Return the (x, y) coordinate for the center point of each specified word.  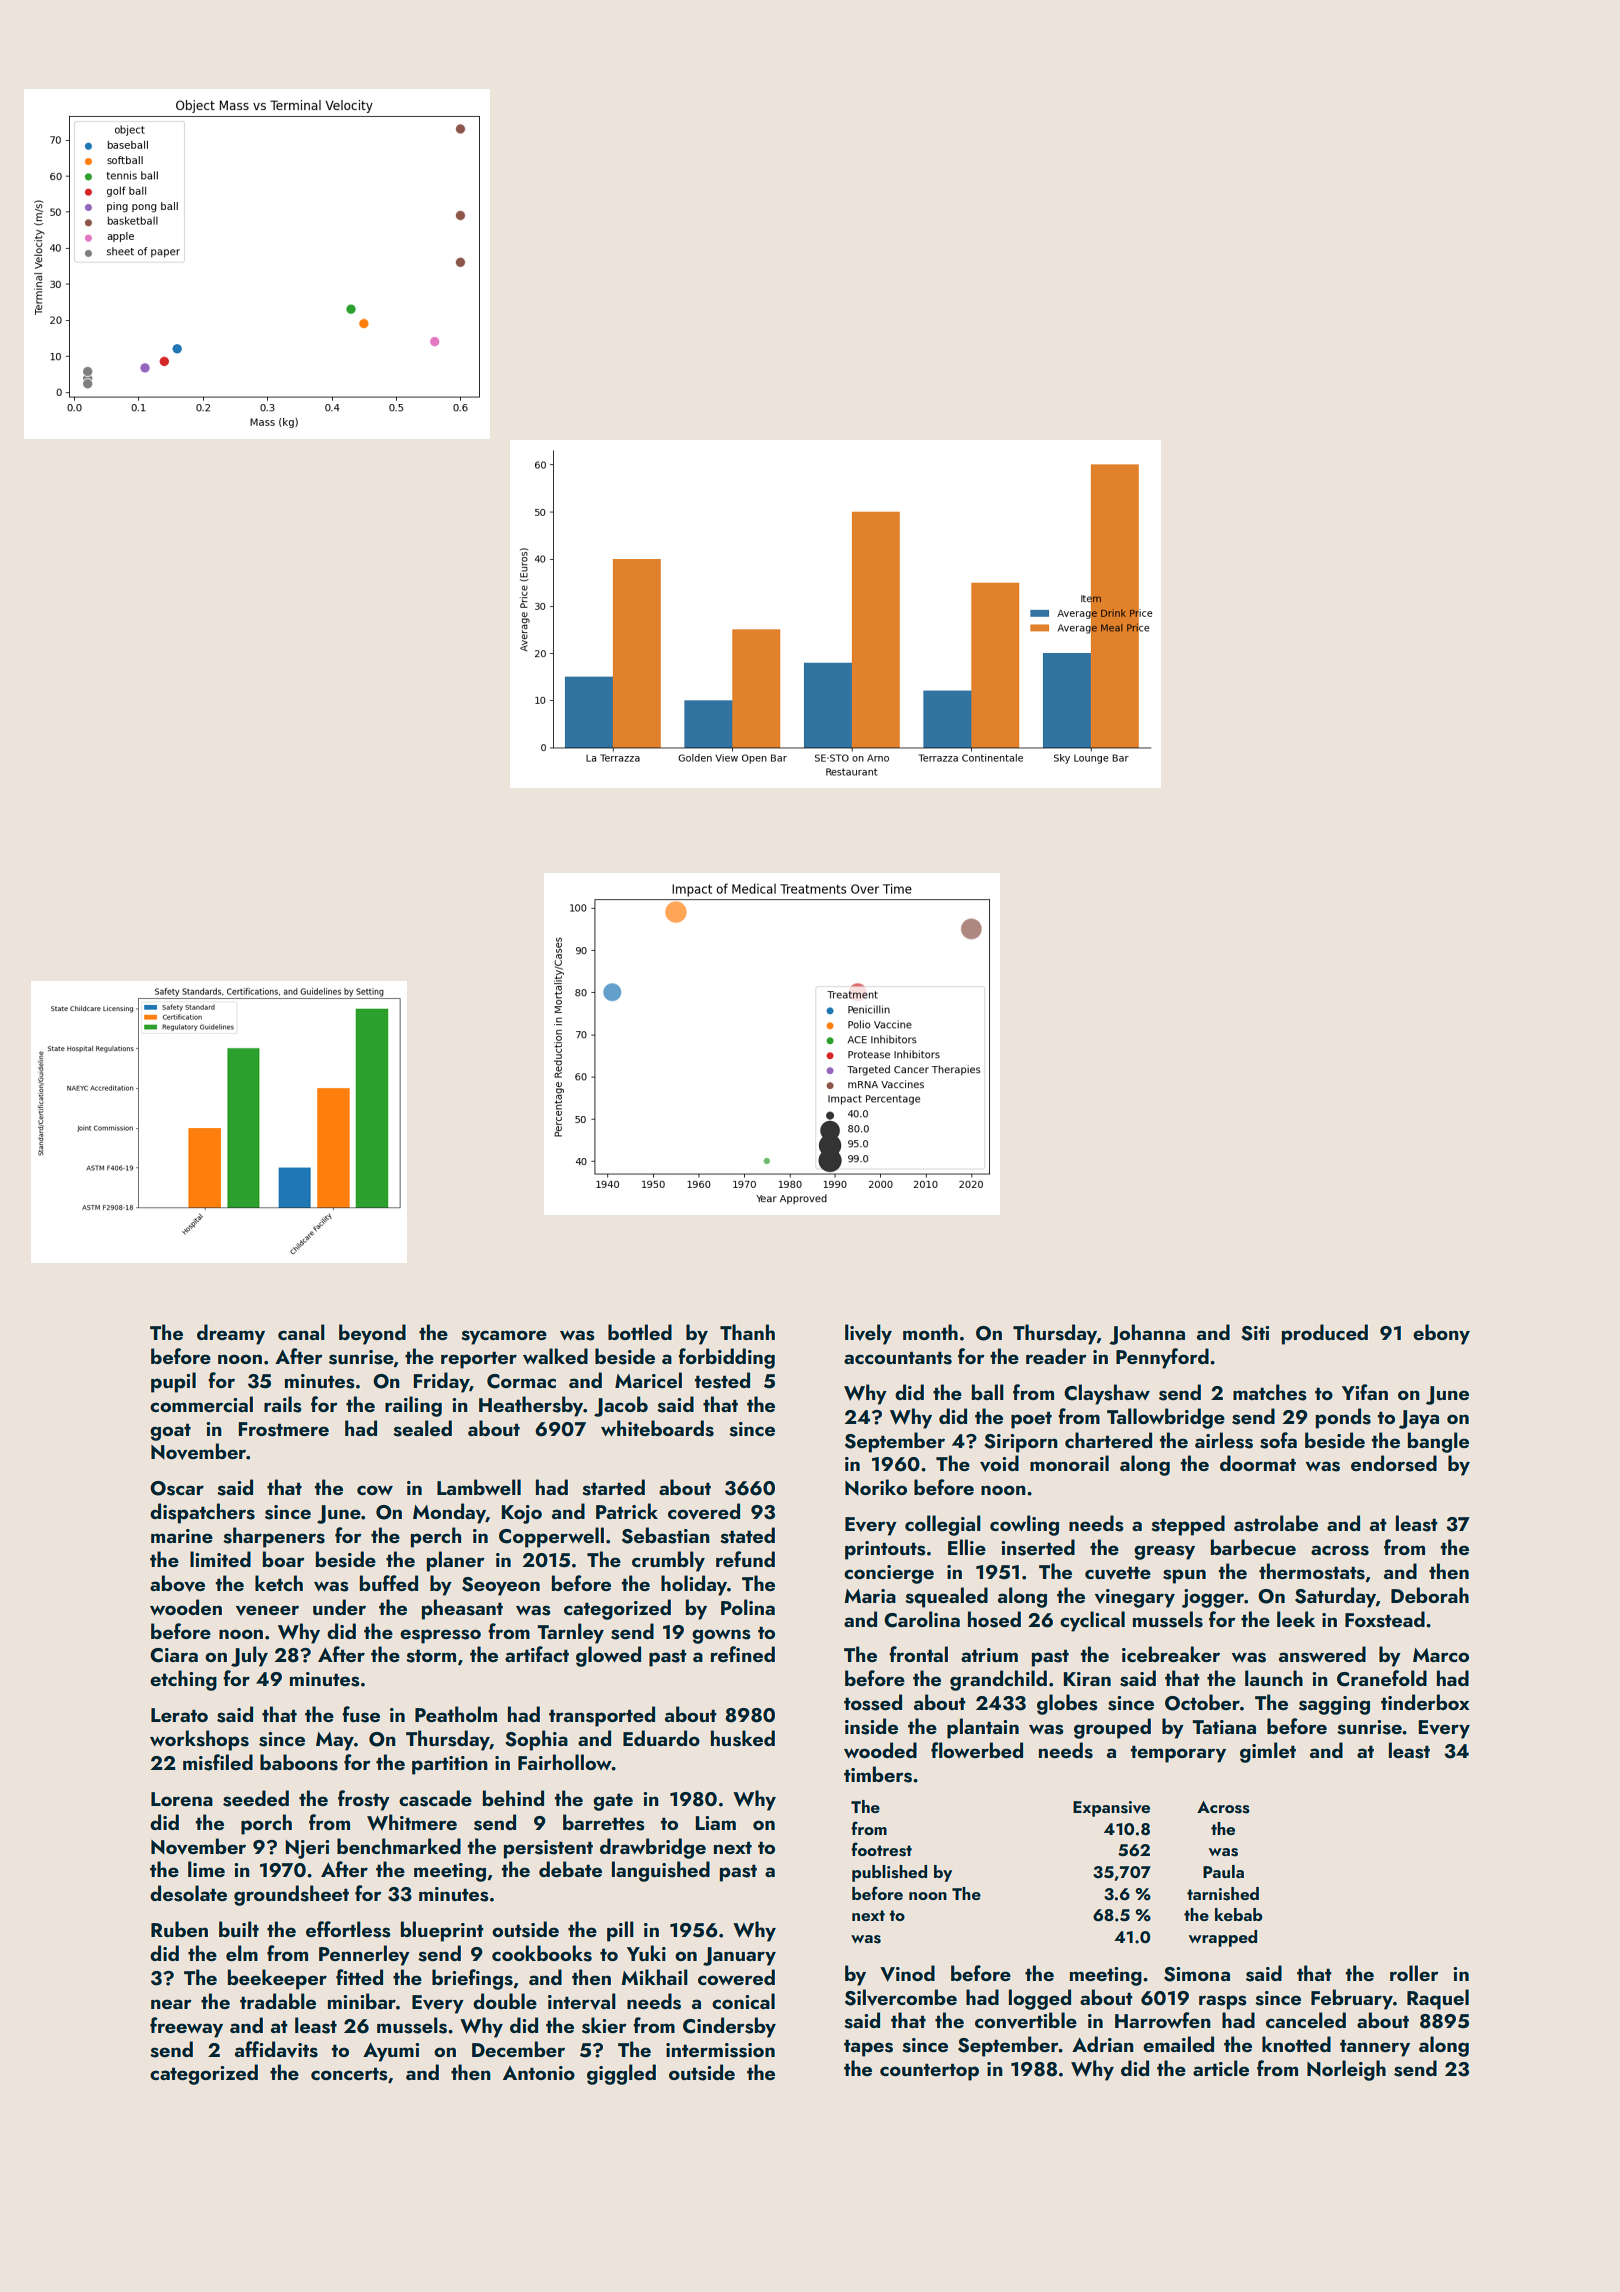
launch (1274, 1678)
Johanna (1147, 1334)
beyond (372, 1334)
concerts (349, 2074)
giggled (621, 2074)
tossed (873, 1702)
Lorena (182, 1799)
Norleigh (1346, 2070)
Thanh (747, 1332)
